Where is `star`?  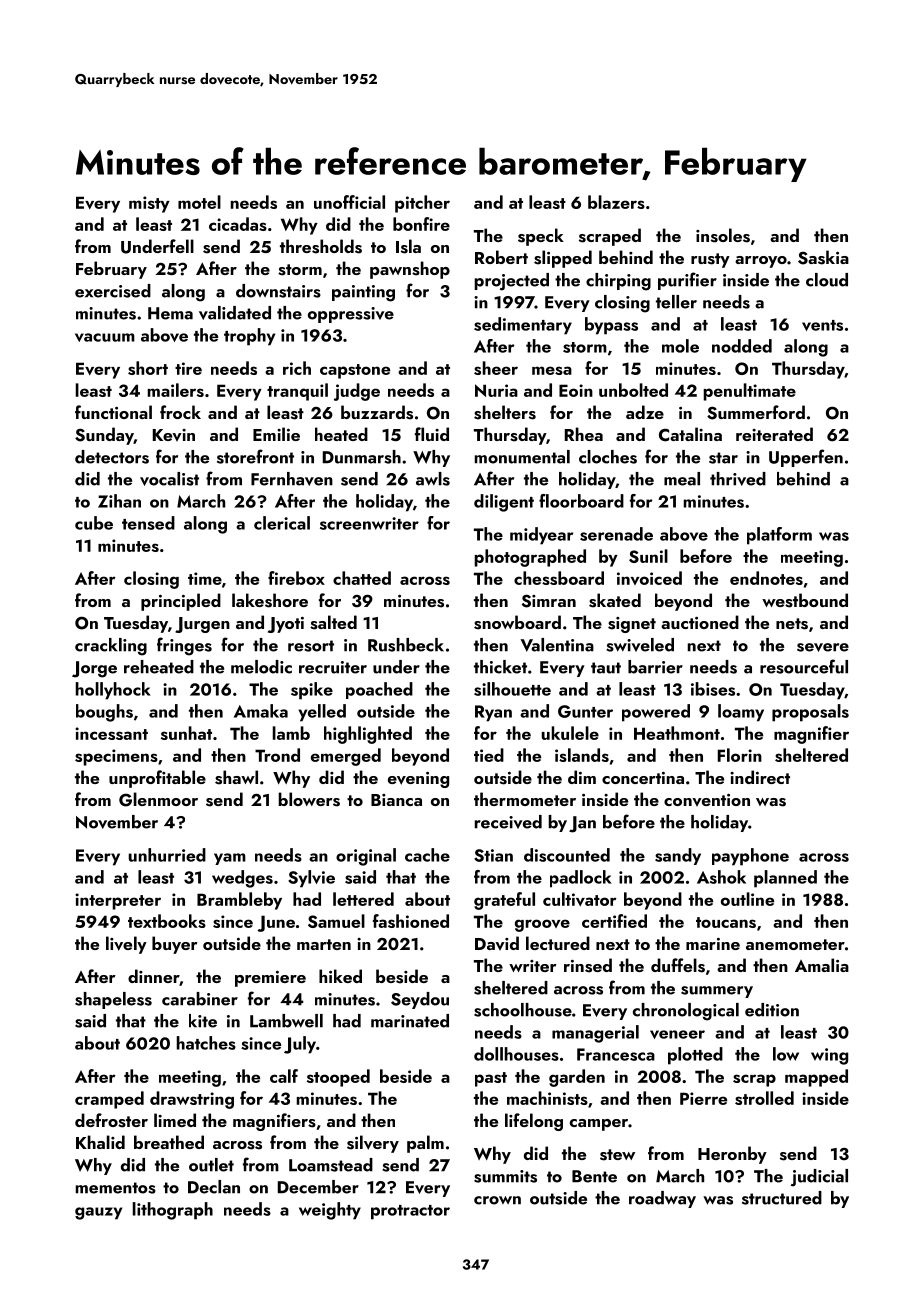
star is located at coordinates (723, 458).
